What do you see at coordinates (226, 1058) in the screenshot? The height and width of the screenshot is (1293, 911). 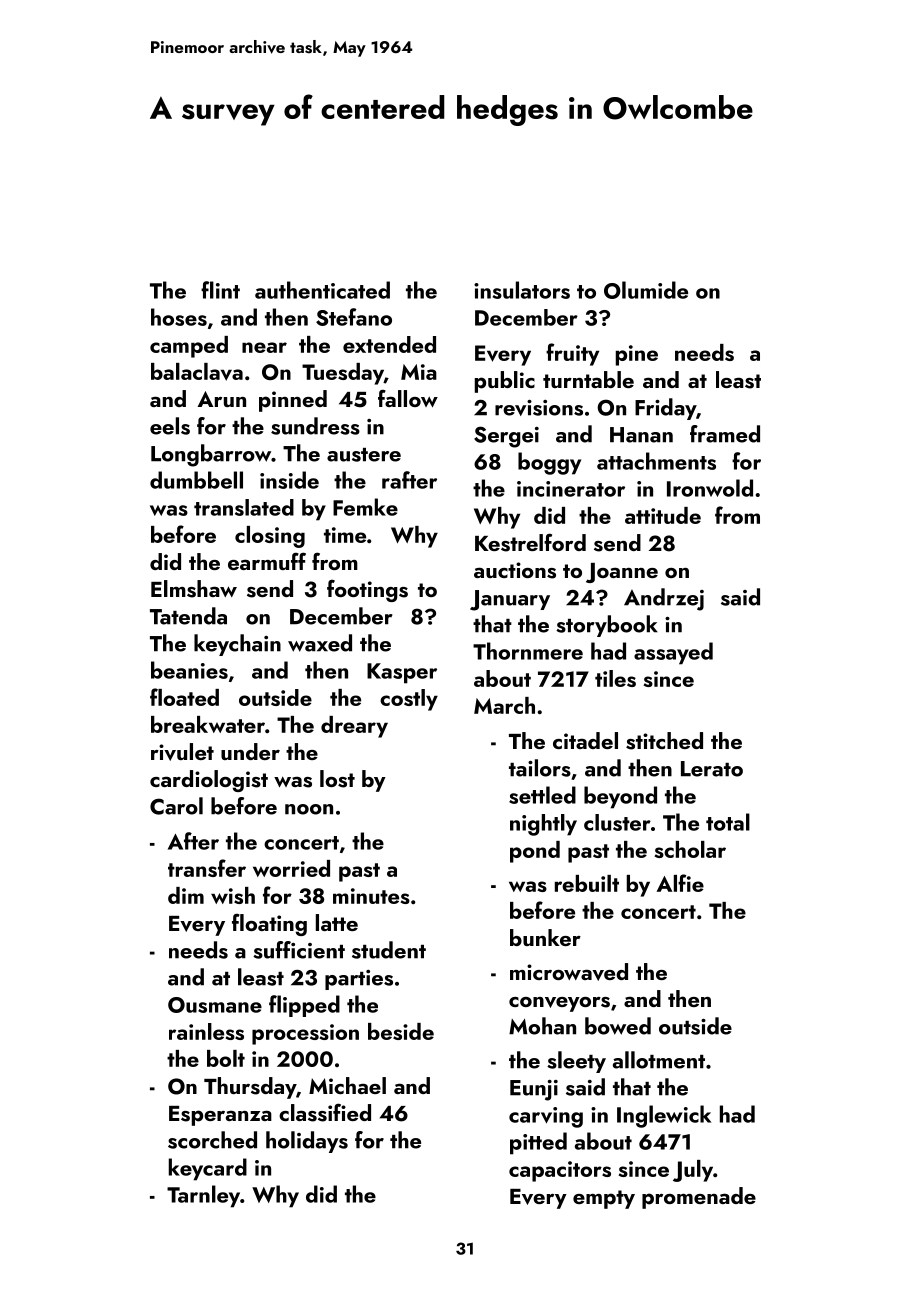 I see `bolt` at bounding box center [226, 1058].
